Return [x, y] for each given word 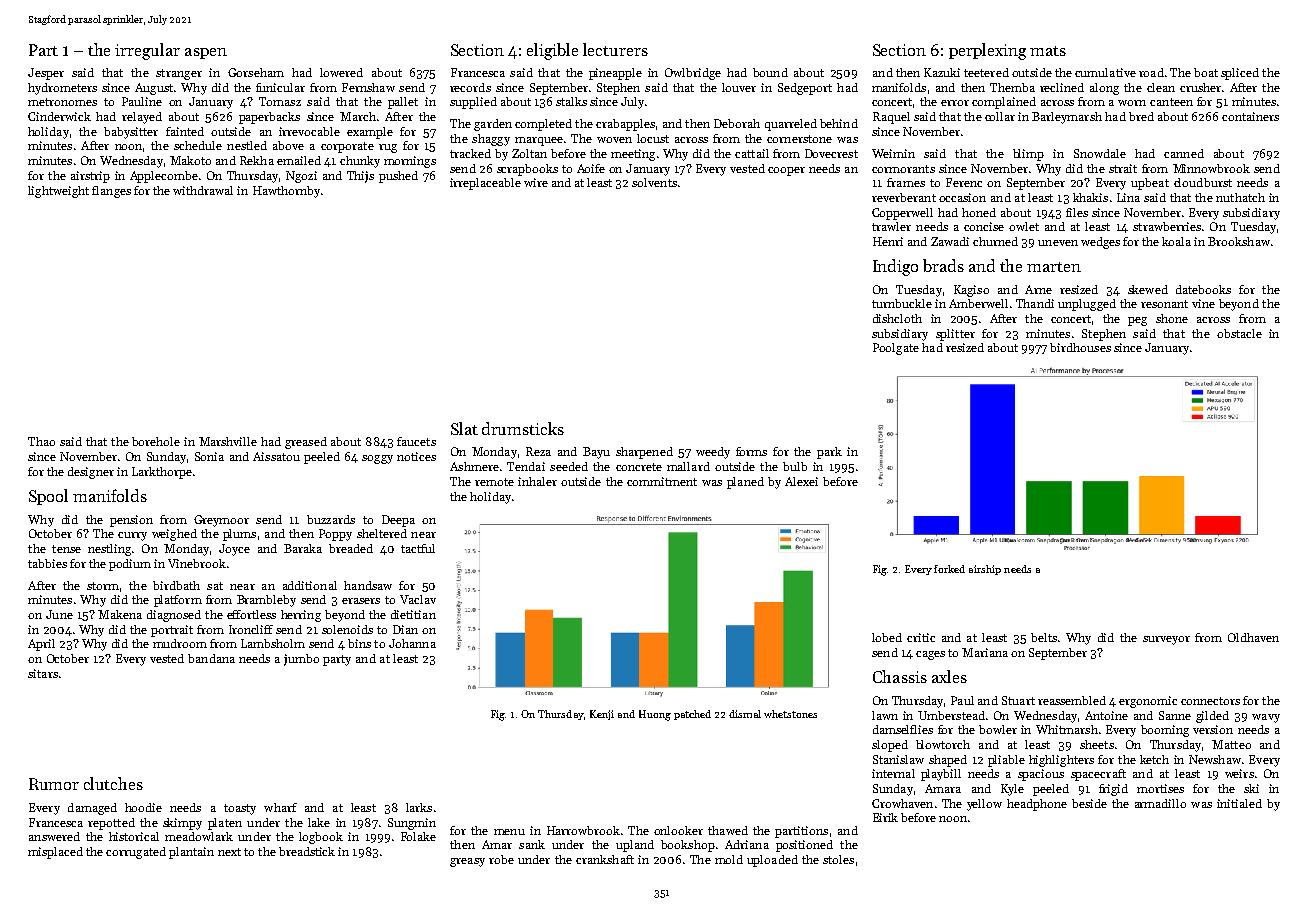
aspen [206, 53]
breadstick [307, 851]
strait [1123, 168]
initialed [1239, 803]
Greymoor [221, 521]
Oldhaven [1253, 637]
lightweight [58, 192]
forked [949, 569]
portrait [172, 631]
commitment [662, 481]
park [829, 453]
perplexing [987, 51]
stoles [838, 859]
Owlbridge [693, 74]
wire [536, 182]
